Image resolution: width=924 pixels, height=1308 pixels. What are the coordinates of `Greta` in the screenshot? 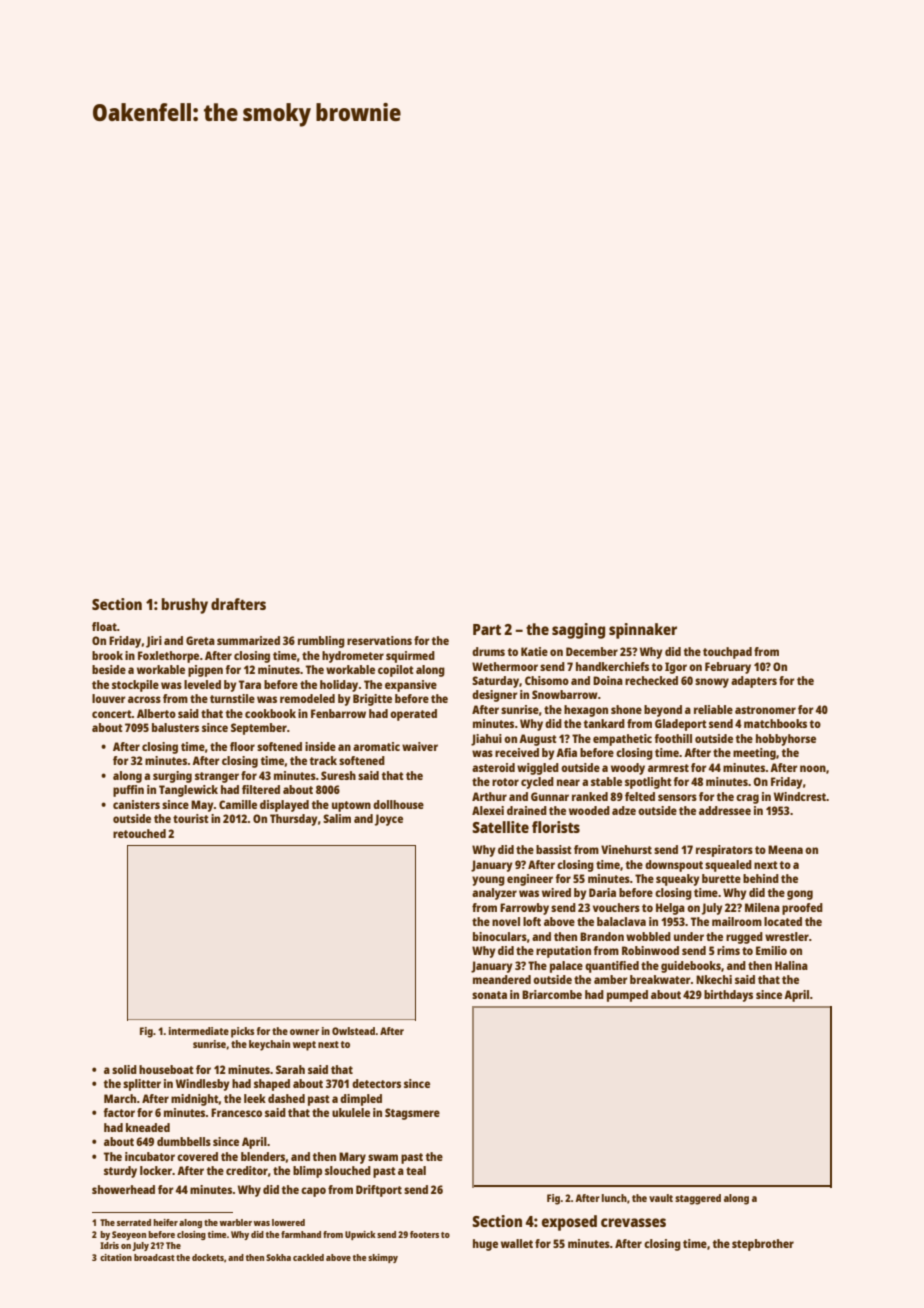 It's located at (200, 640).
